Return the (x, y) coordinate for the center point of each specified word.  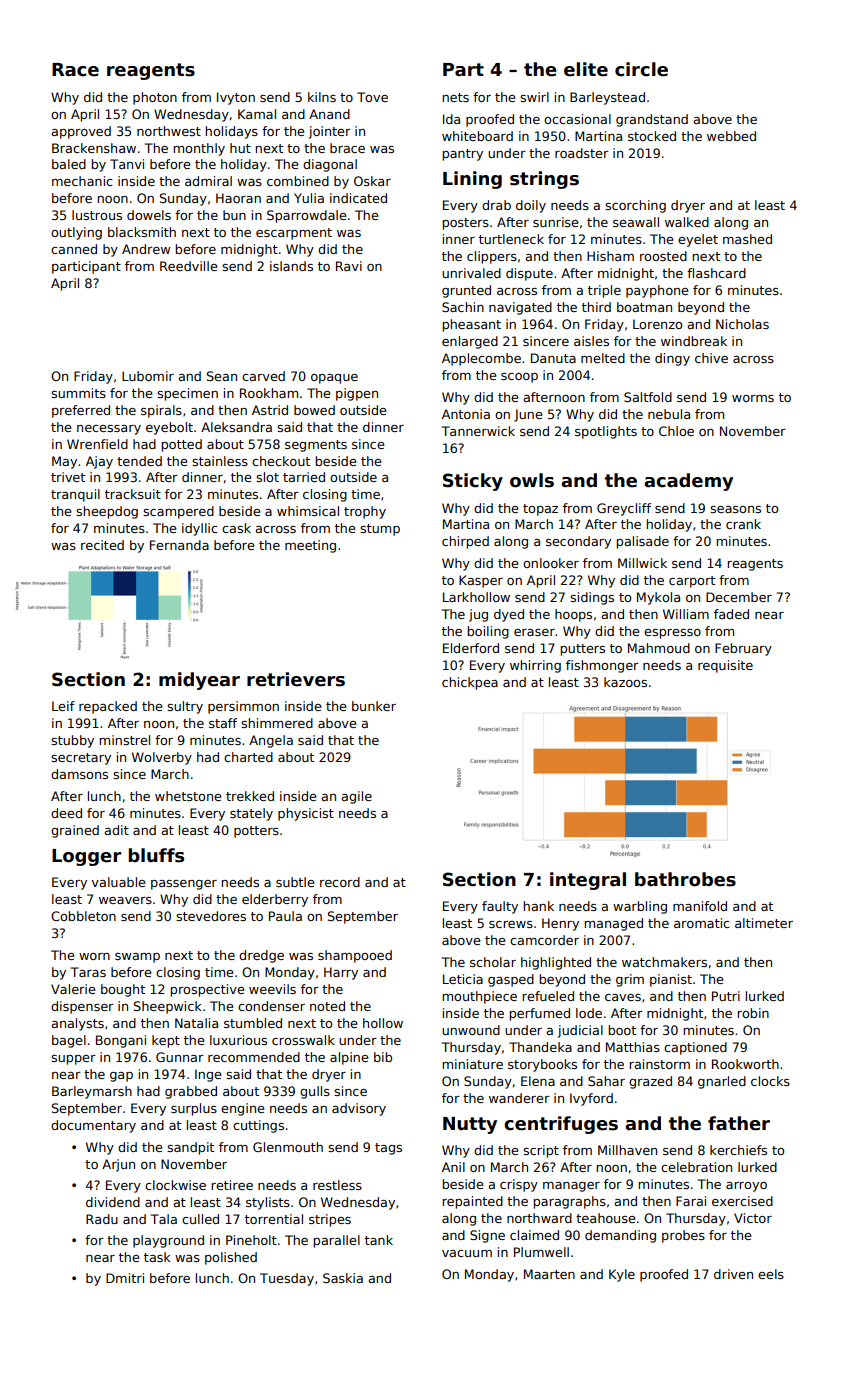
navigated (520, 308)
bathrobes (685, 879)
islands (291, 266)
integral (588, 881)
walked (687, 222)
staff (223, 723)
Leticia (463, 979)
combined (298, 181)
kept (166, 1041)
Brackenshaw (94, 148)
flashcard (716, 273)
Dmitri (125, 1278)
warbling (640, 907)
